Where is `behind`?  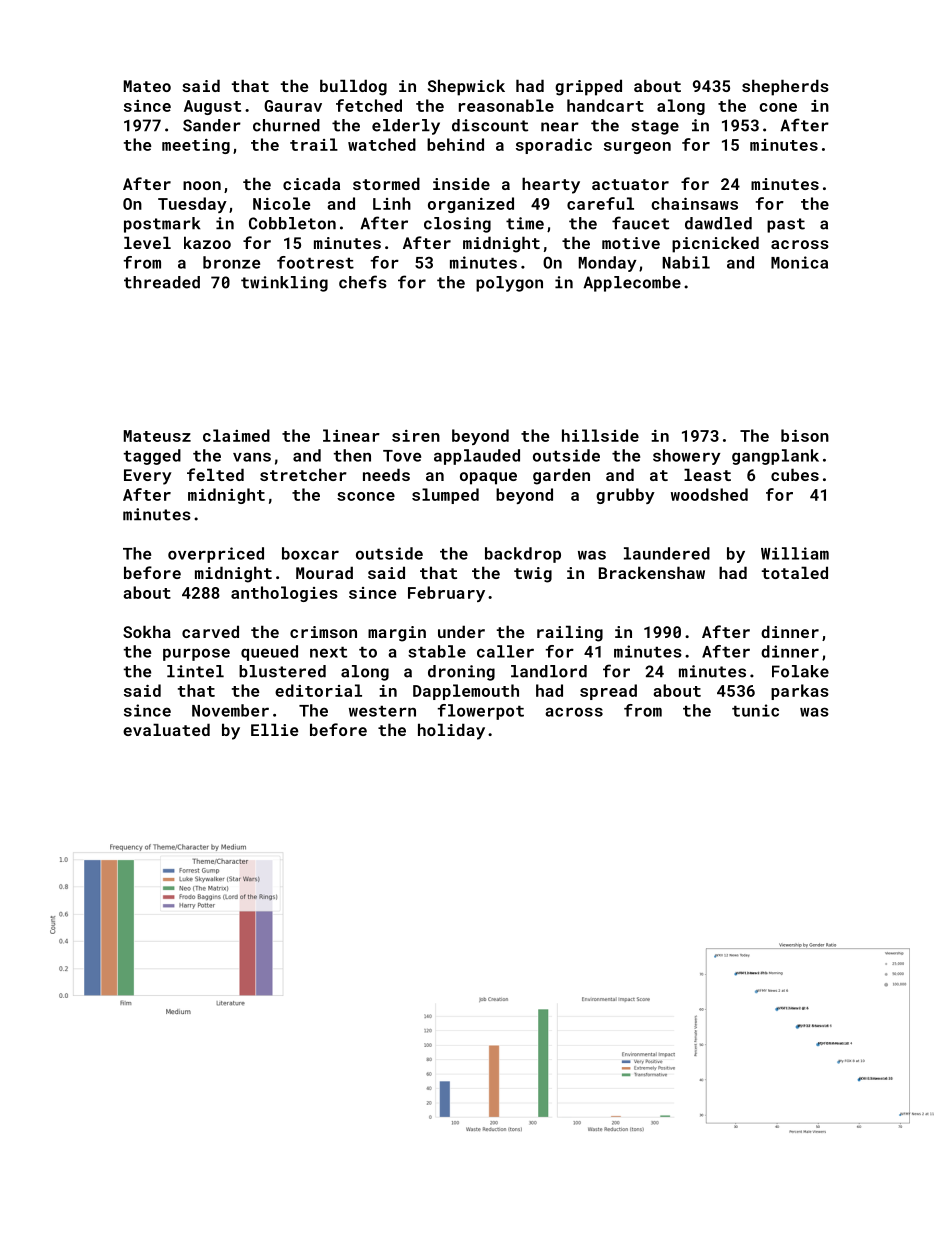
behind is located at coordinates (455, 144).
